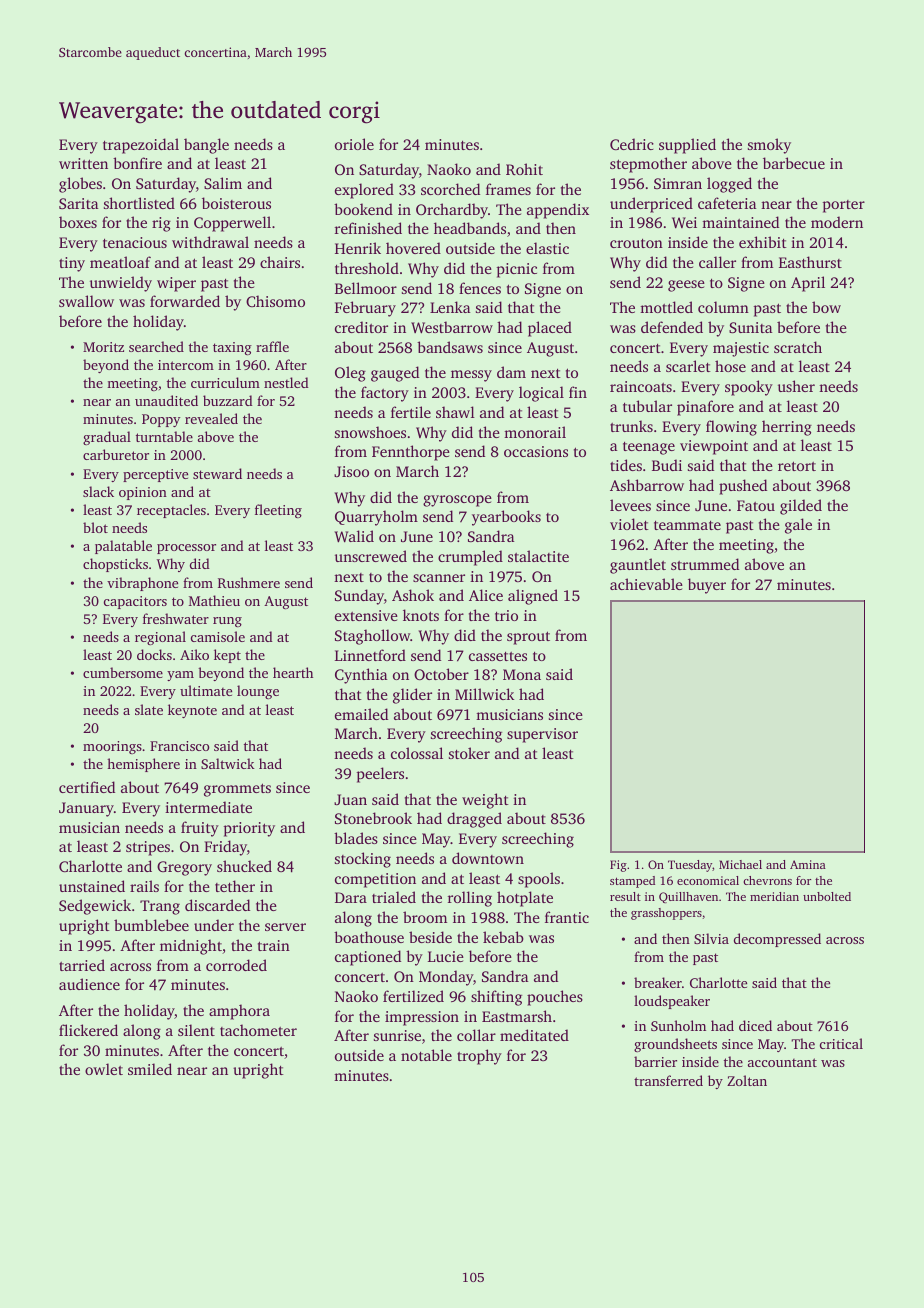 This document has width=924, height=1308. Describe the element at coordinates (83, 163) in the document. I see `written` at that location.
